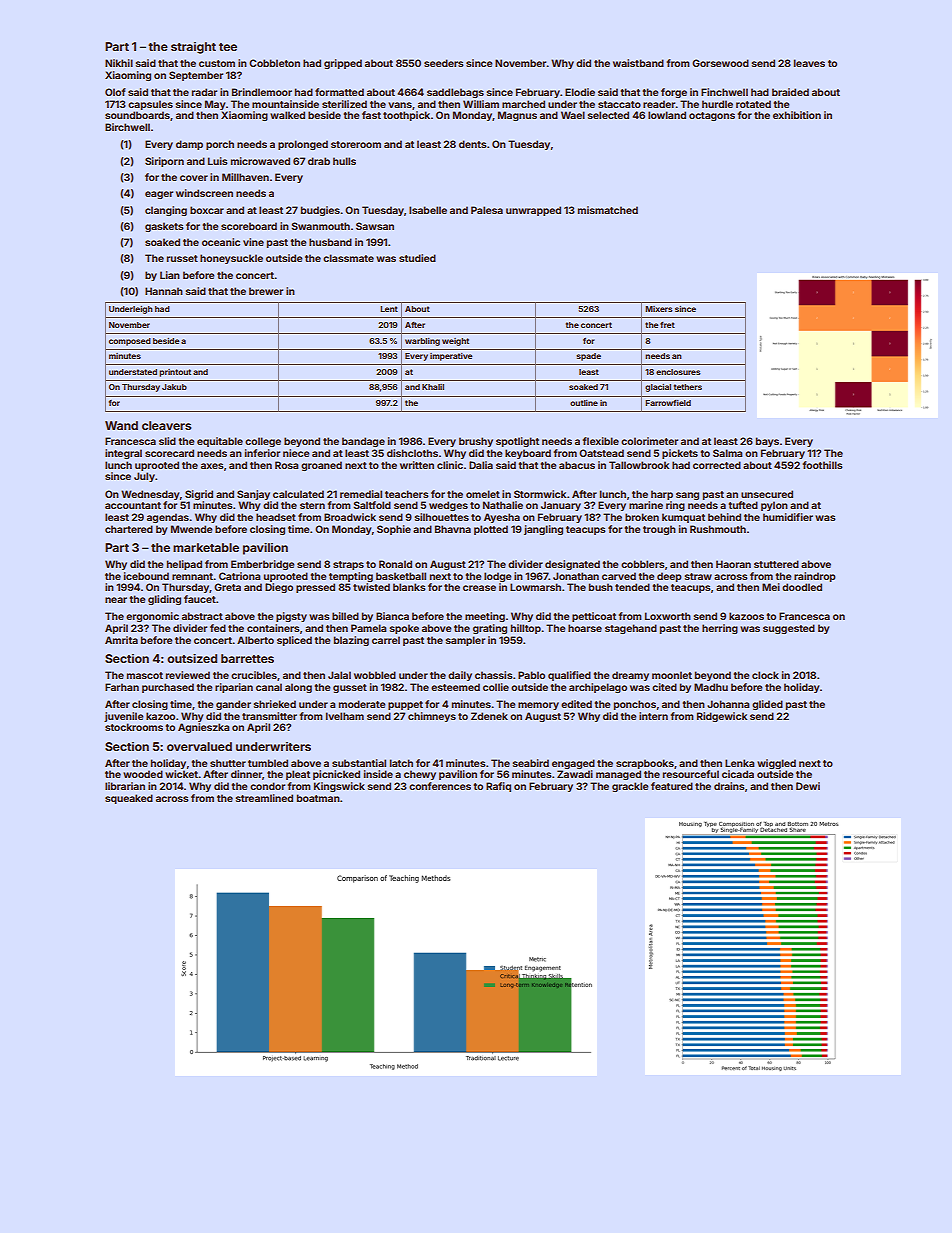  What do you see at coordinates (167, 441) in the image?
I see `slid` at bounding box center [167, 441].
